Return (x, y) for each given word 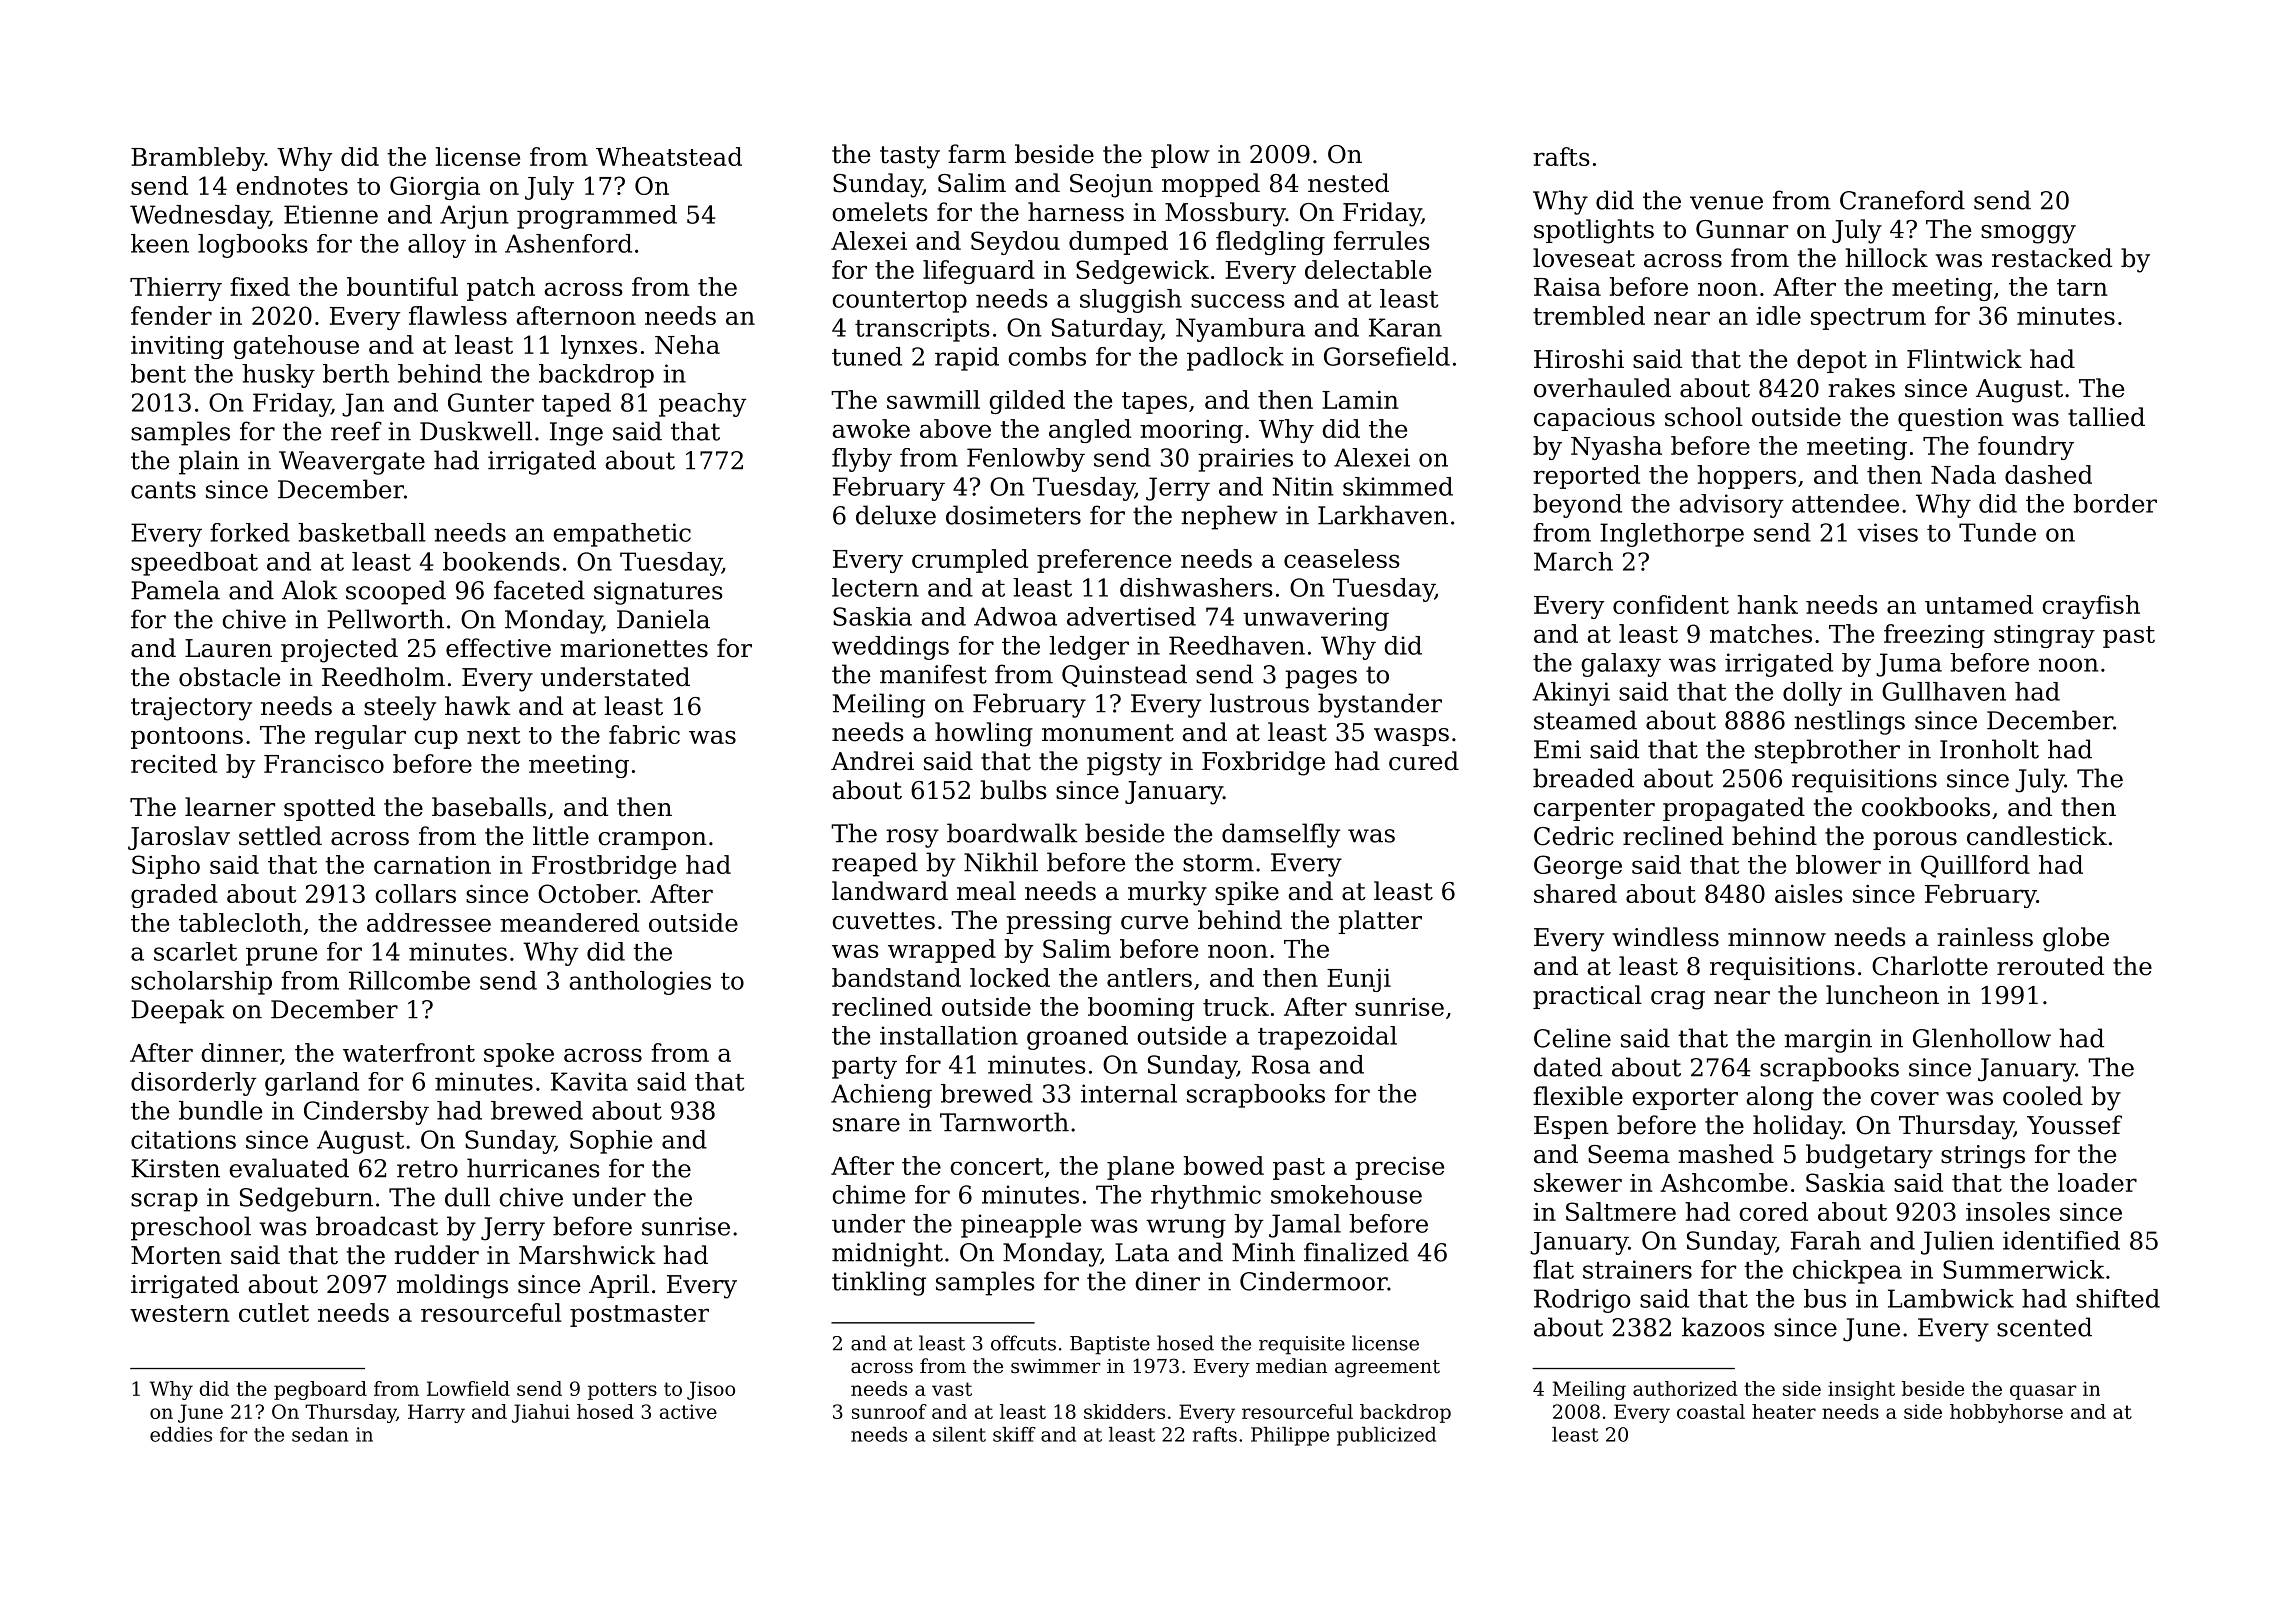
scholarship (201, 983)
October (587, 893)
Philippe (1290, 1436)
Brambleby (198, 159)
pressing (1059, 923)
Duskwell (476, 431)
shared (1575, 893)
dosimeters (1013, 515)
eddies (181, 1434)
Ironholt (1989, 749)
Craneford (1902, 200)
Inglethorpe (1672, 535)
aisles (1809, 893)
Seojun (1111, 186)
